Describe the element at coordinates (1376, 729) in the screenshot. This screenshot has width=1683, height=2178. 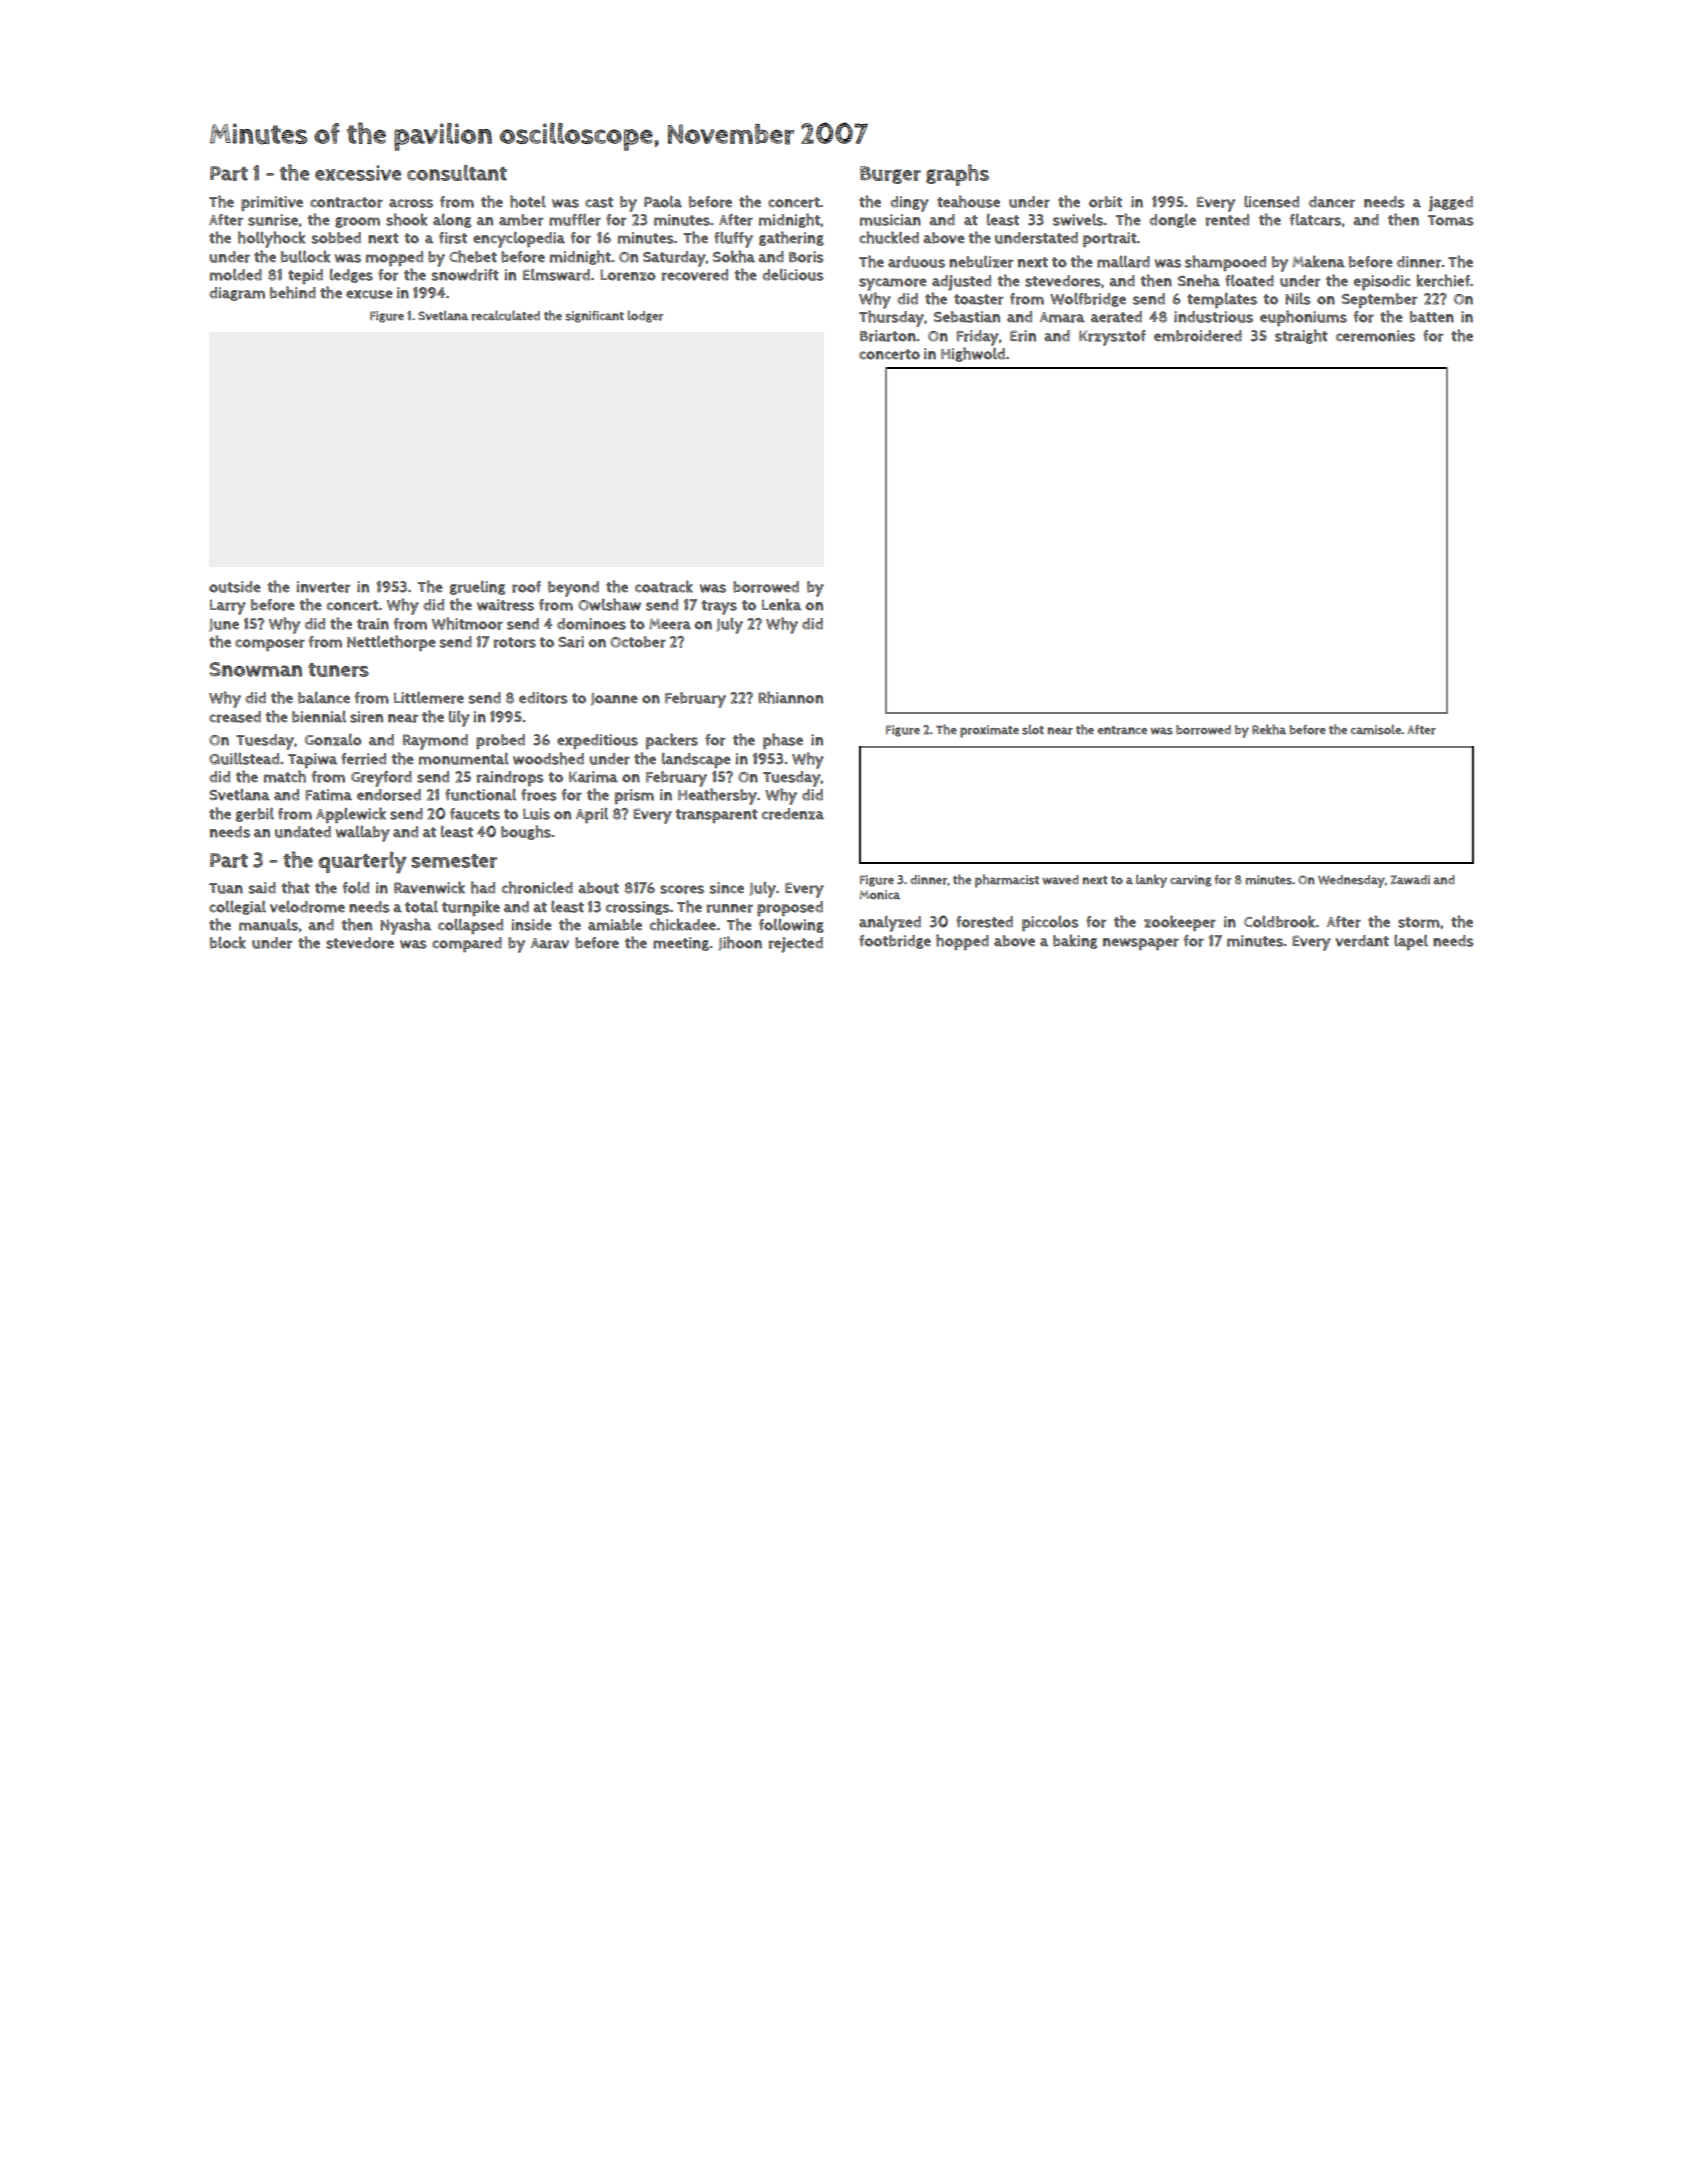
I see `camisole` at that location.
